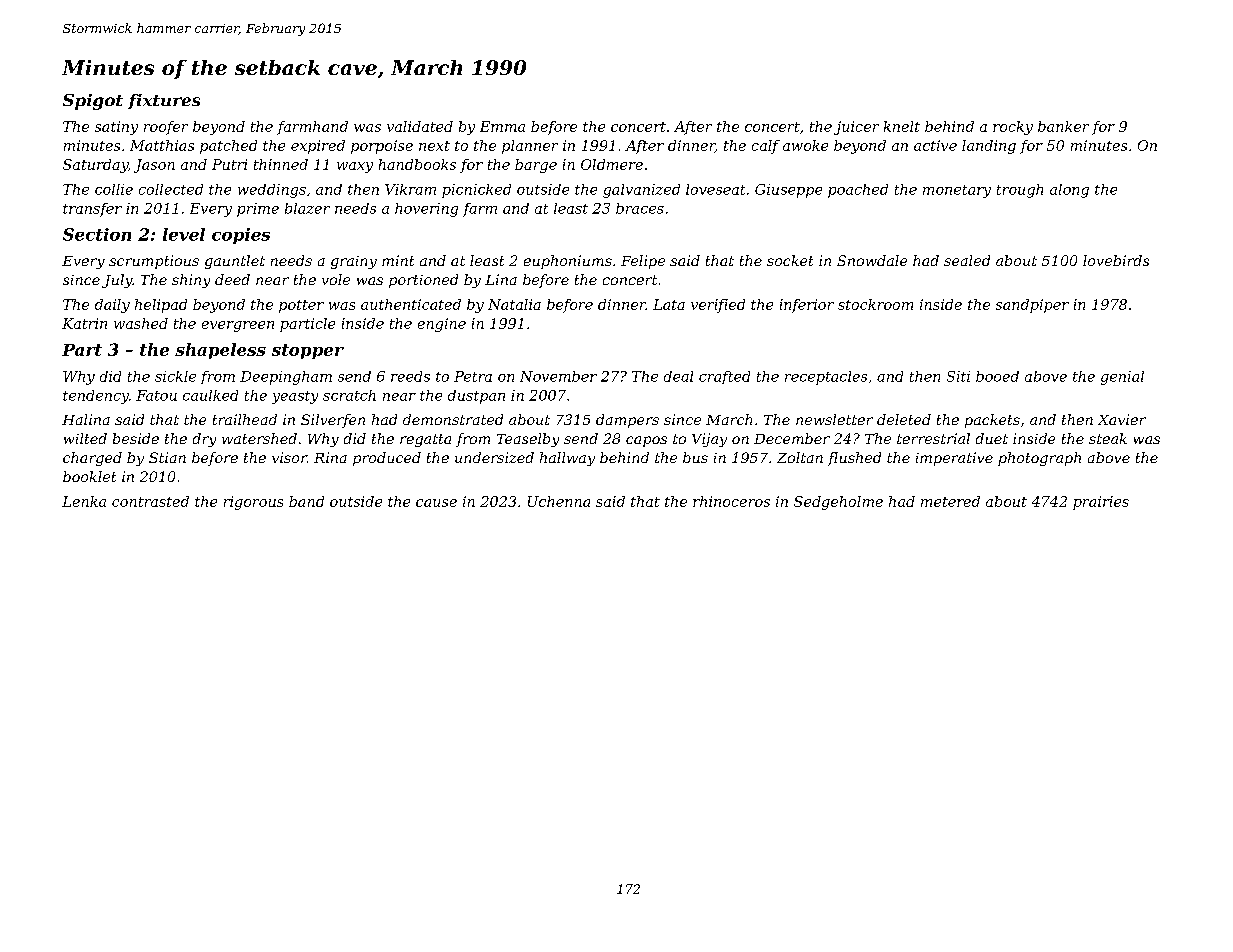 This screenshot has height=952, width=1233. What do you see at coordinates (856, 128) in the screenshot?
I see `juicer` at bounding box center [856, 128].
